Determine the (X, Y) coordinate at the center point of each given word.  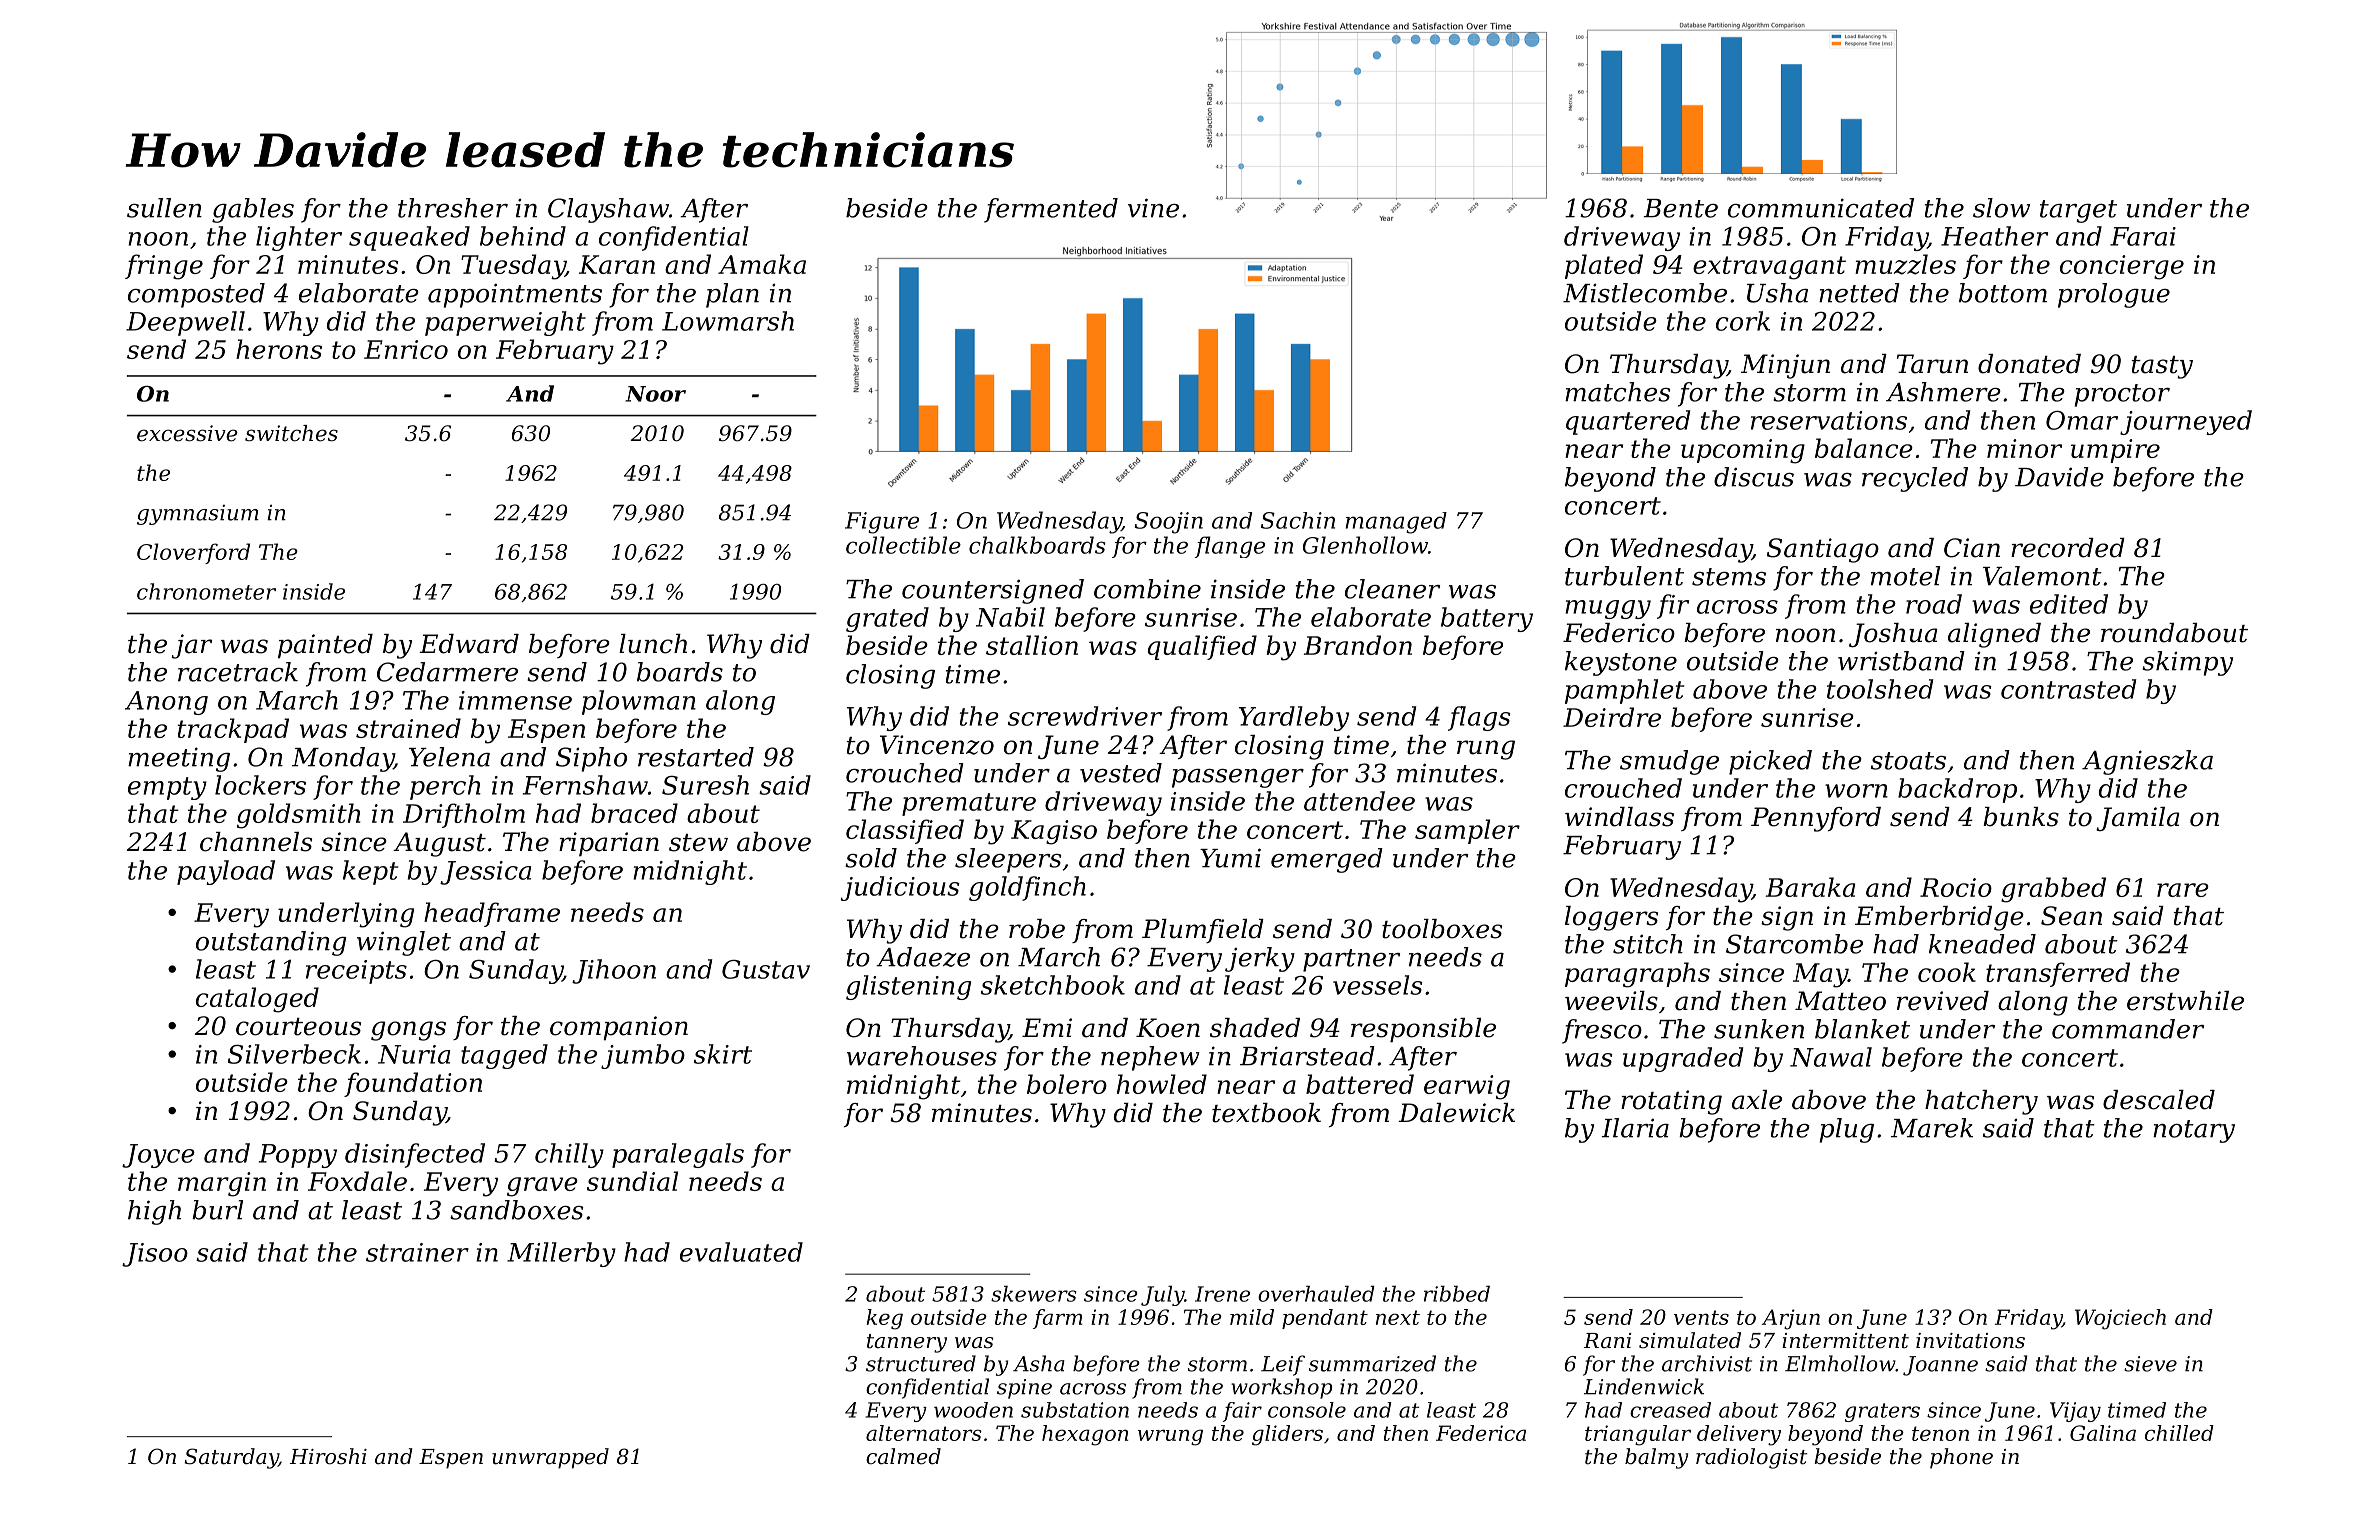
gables (253, 210)
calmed (903, 1456)
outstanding (271, 943)
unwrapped (550, 1458)
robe (1037, 929)
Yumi (1230, 858)
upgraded (1683, 1059)
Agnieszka (2147, 762)
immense (515, 700)
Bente (1681, 208)
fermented (1051, 210)
